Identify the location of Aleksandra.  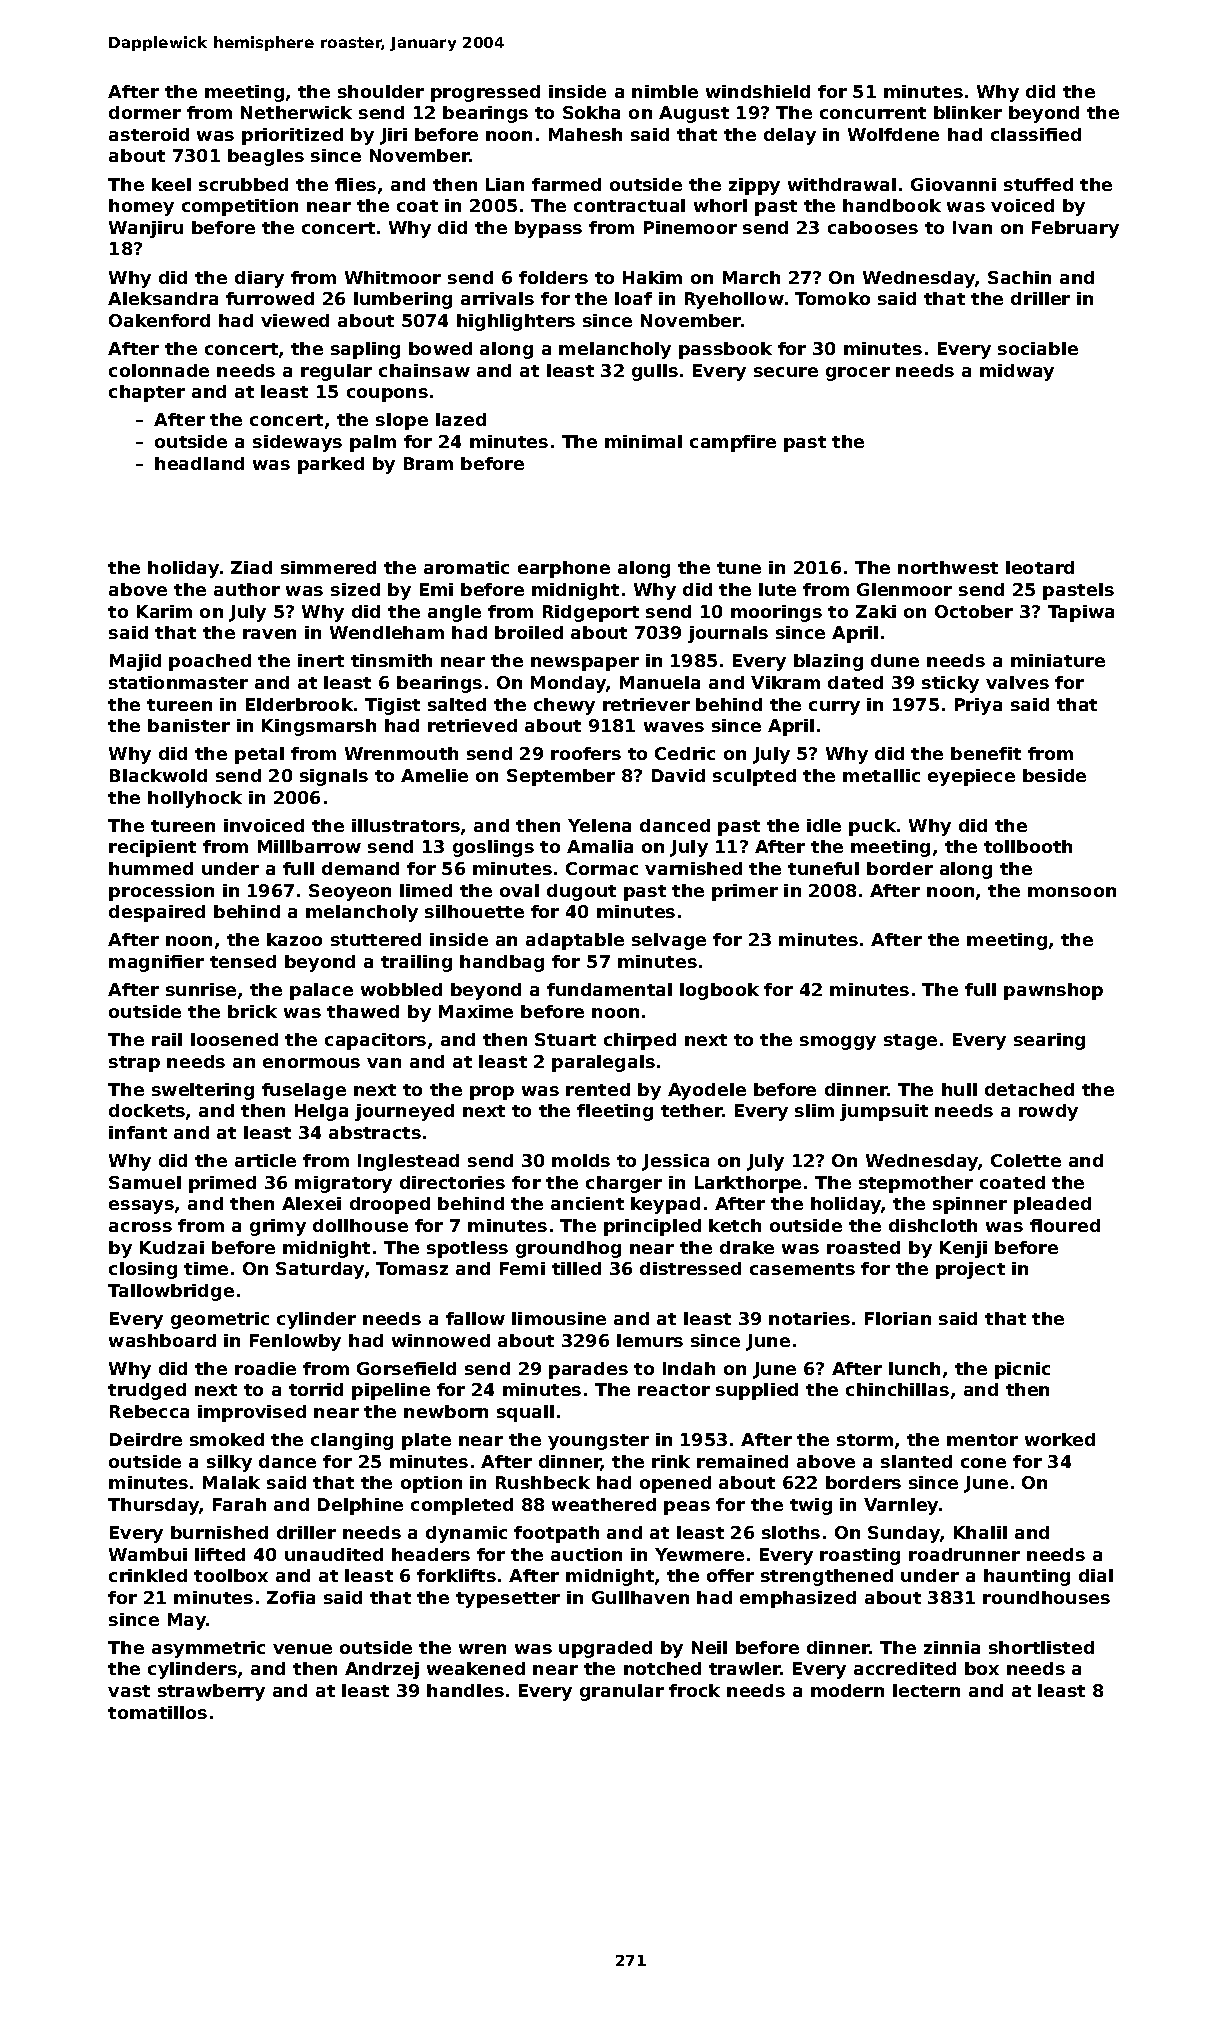
(163, 298).
